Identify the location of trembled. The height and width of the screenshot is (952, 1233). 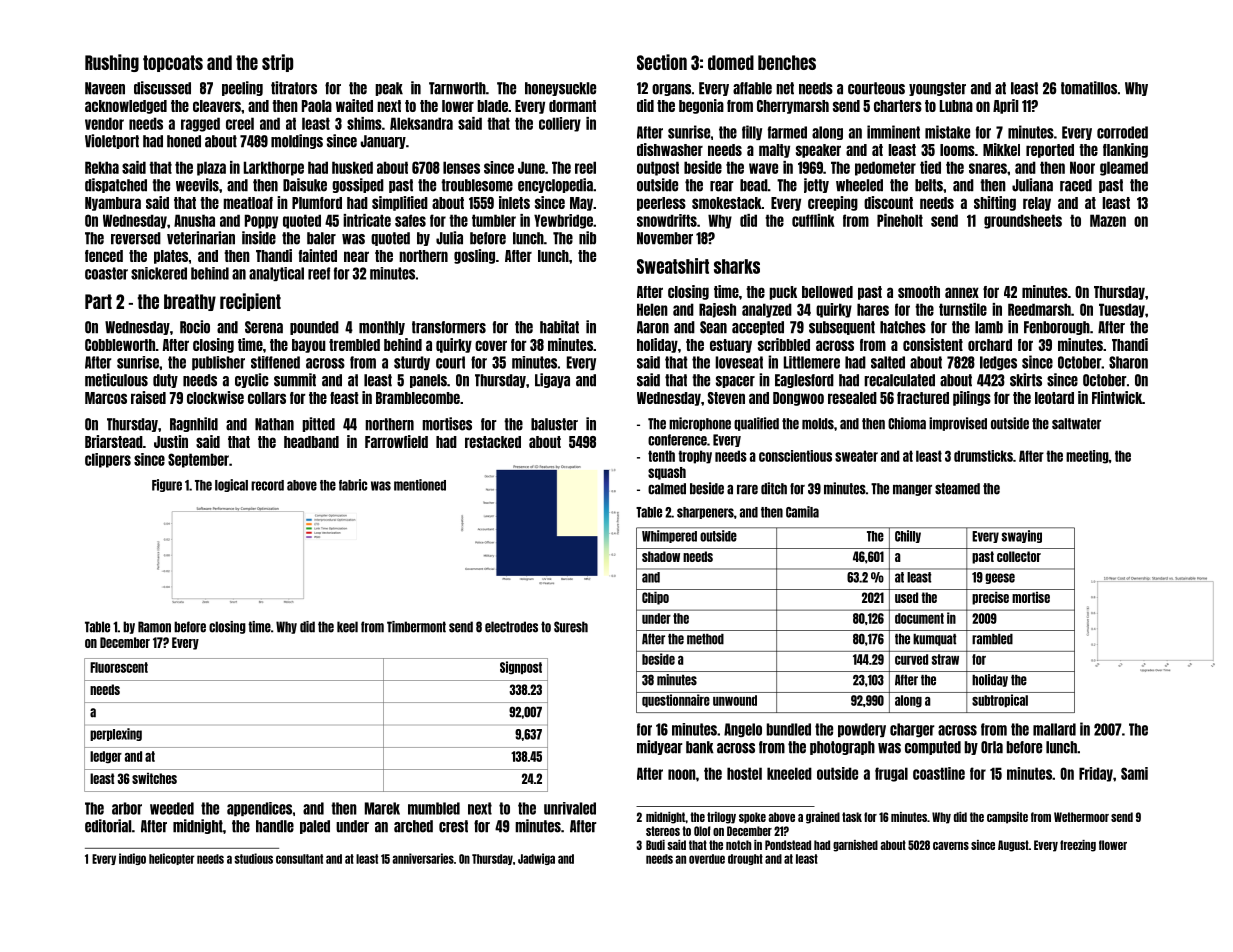
(354, 345).
